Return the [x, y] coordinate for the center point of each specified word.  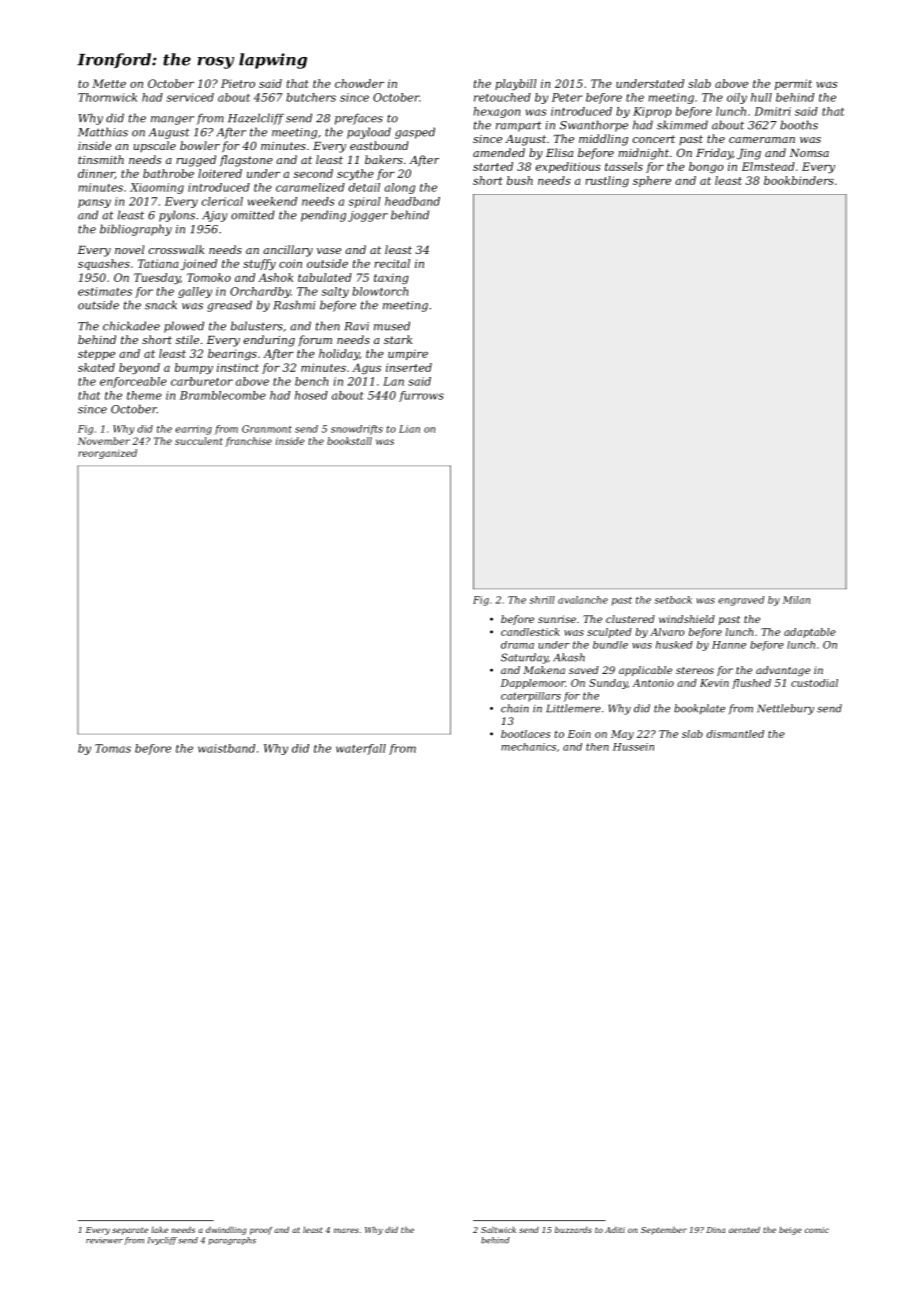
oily [737, 98]
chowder [359, 83]
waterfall [361, 749]
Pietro [238, 83]
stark [398, 339]
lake [159, 1230]
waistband [226, 748]
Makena [544, 670]
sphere [652, 181]
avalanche [583, 600]
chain [515, 708]
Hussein [633, 747]
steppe [96, 355]
